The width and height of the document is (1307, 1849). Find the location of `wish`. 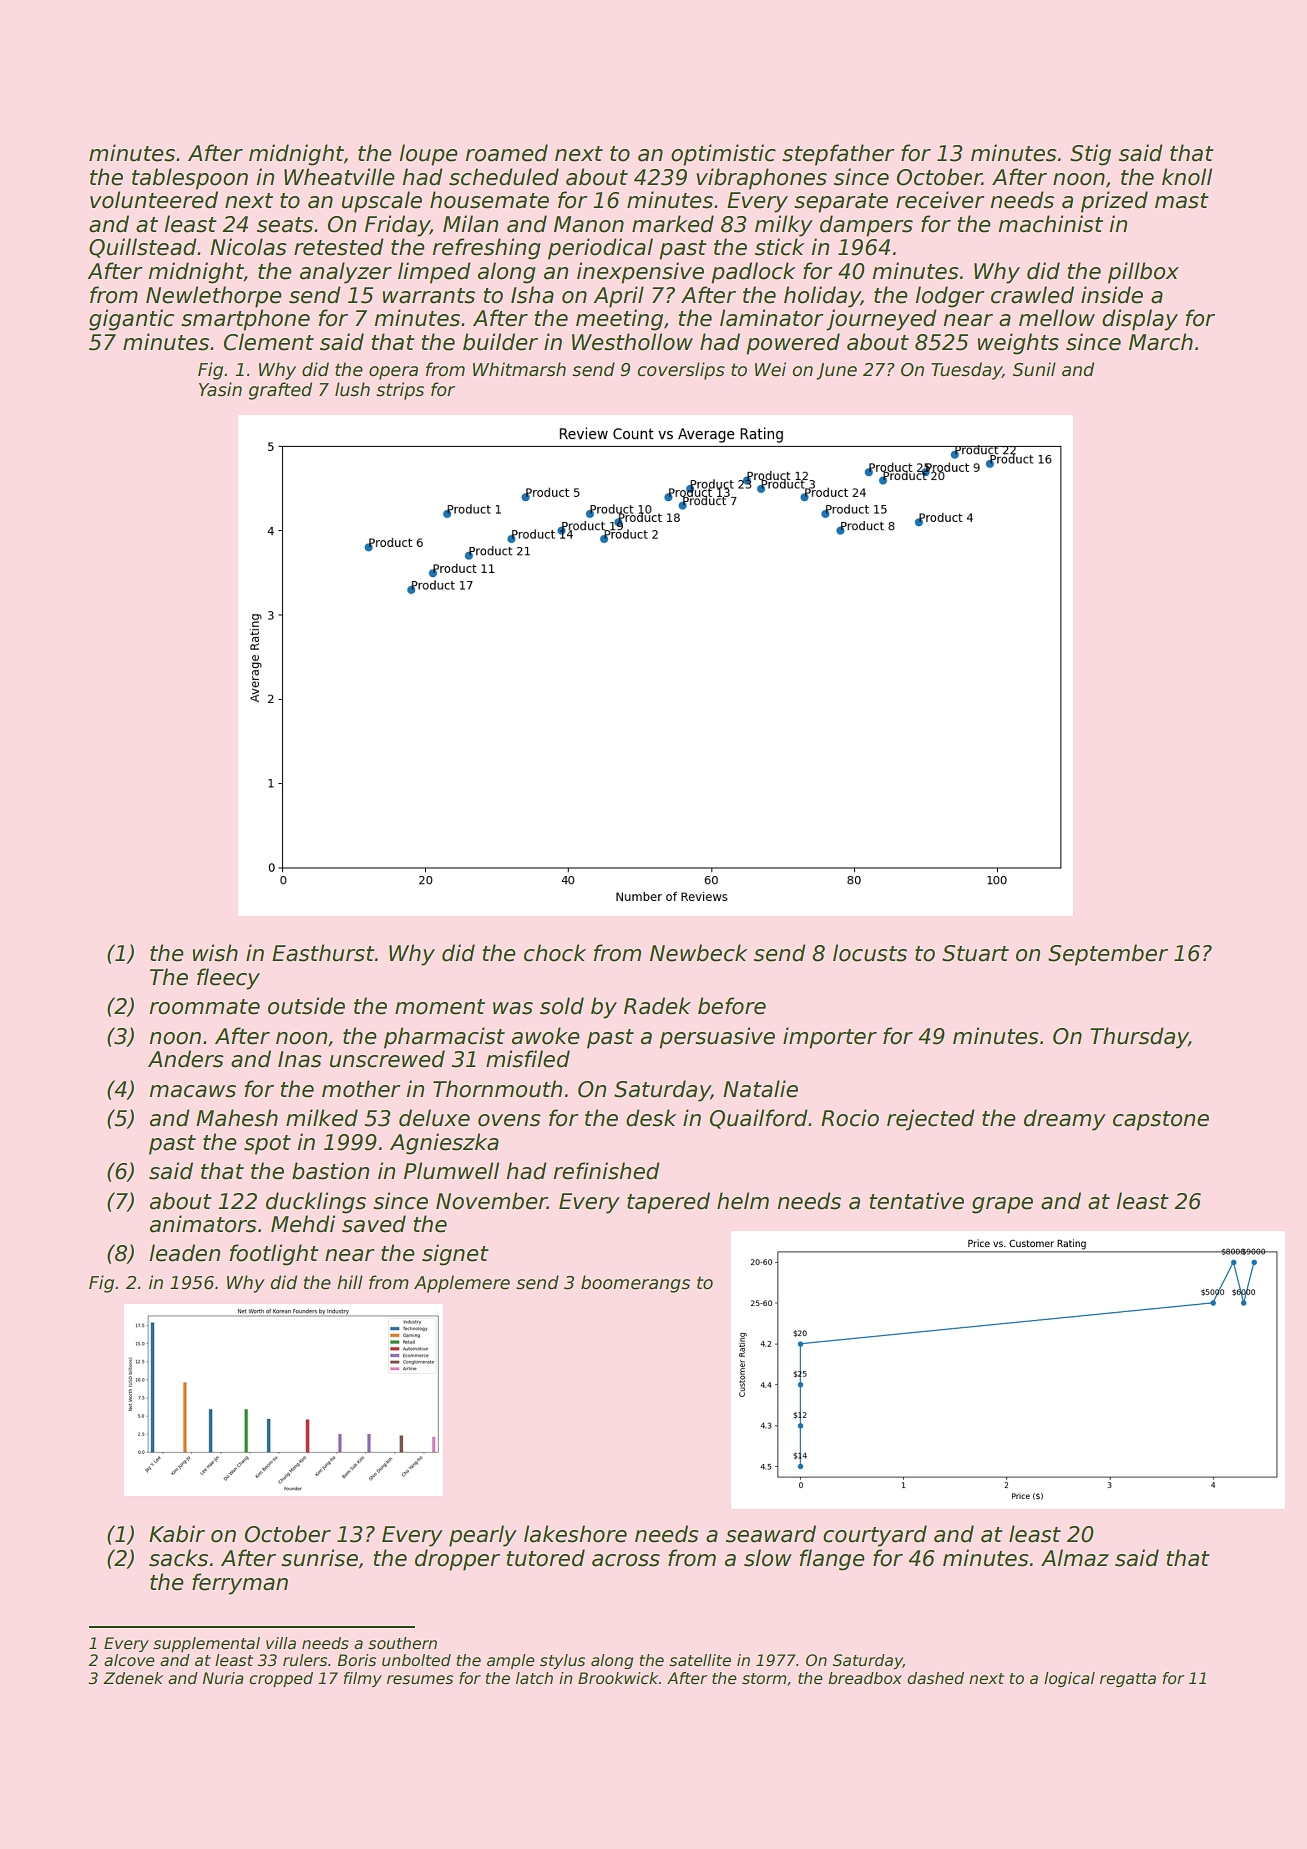

wish is located at coordinates (215, 953).
